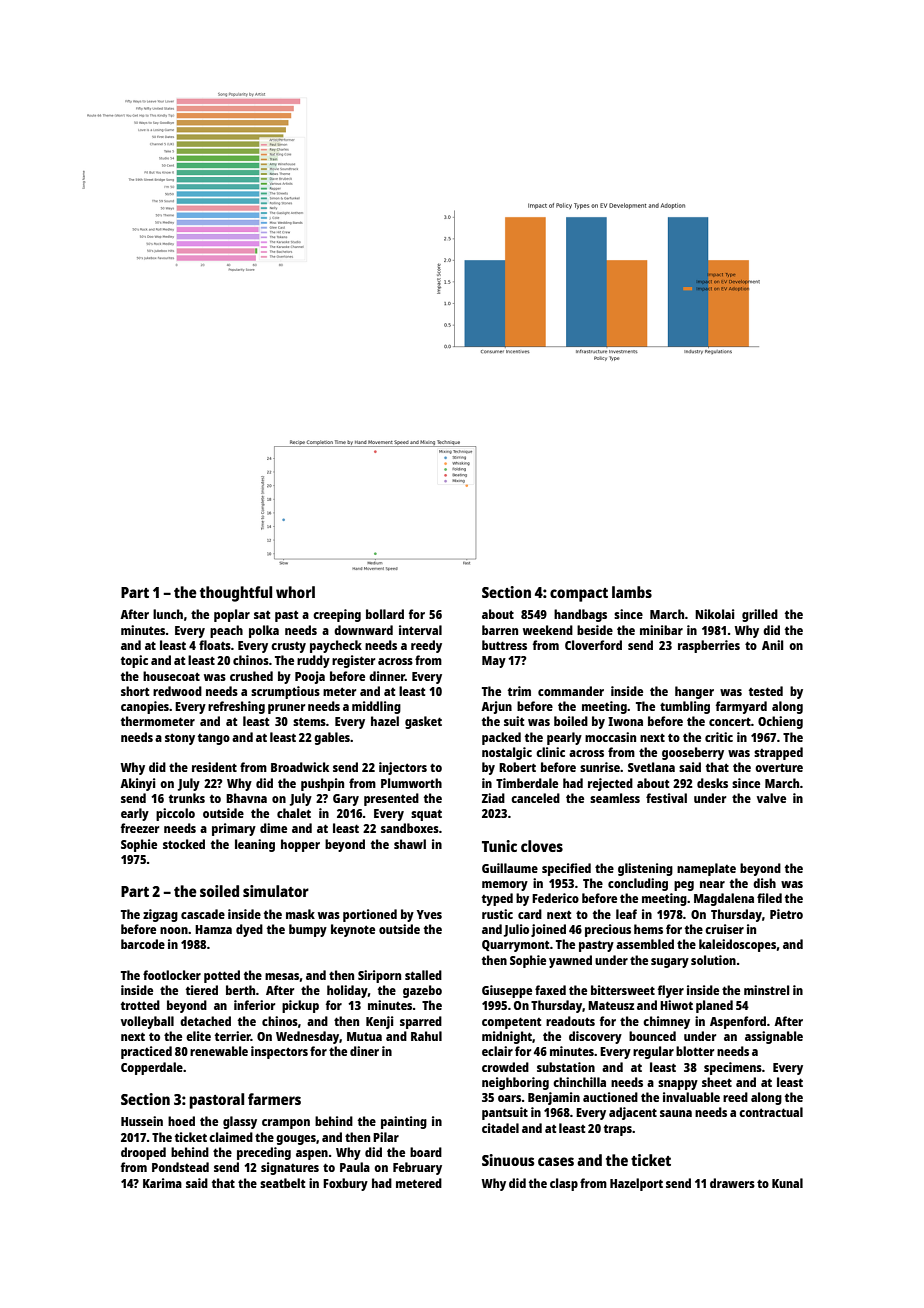  What do you see at coordinates (774, 1037) in the document?
I see `assignable` at bounding box center [774, 1037].
